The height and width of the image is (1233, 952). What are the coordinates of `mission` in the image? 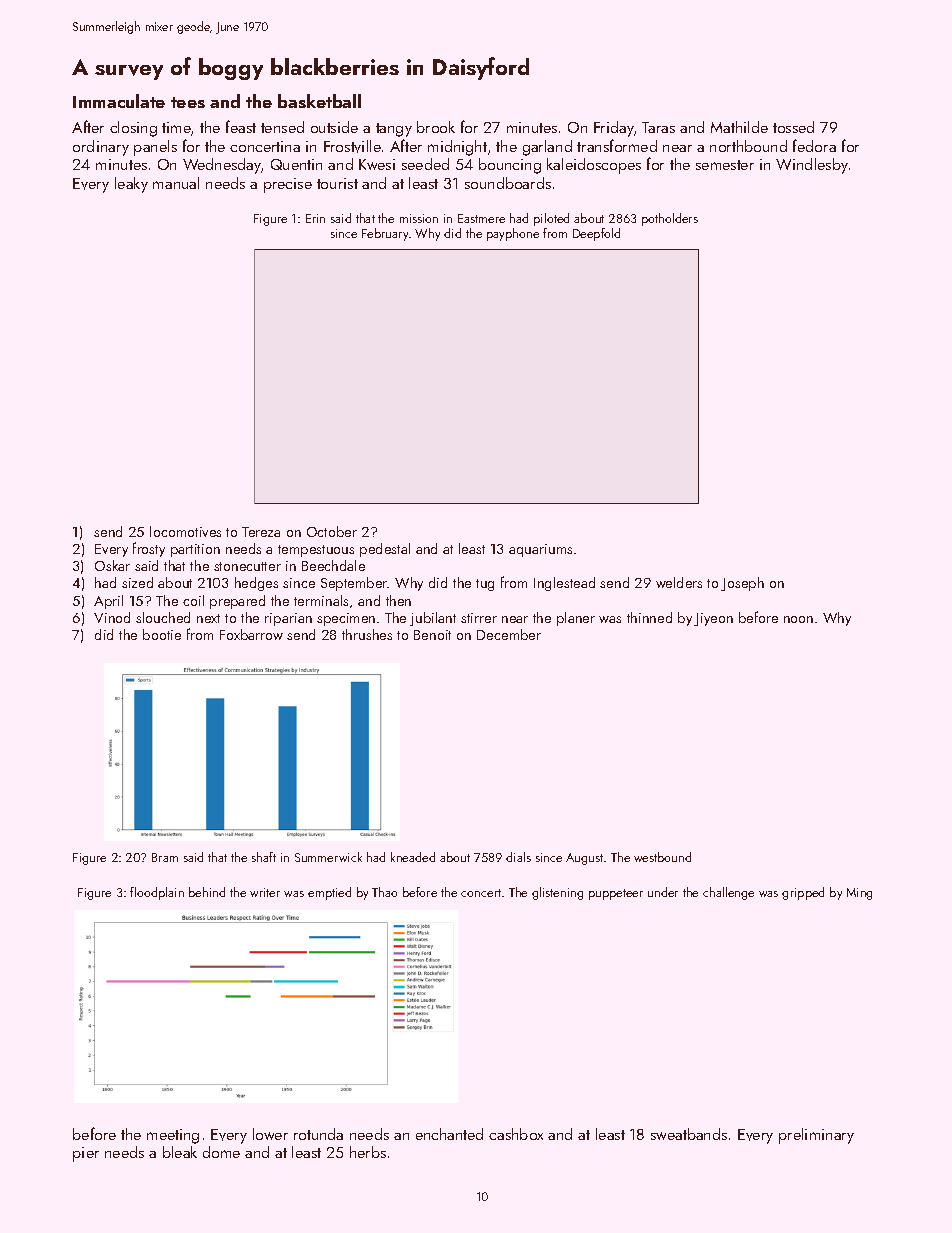 It's located at (419, 218).
